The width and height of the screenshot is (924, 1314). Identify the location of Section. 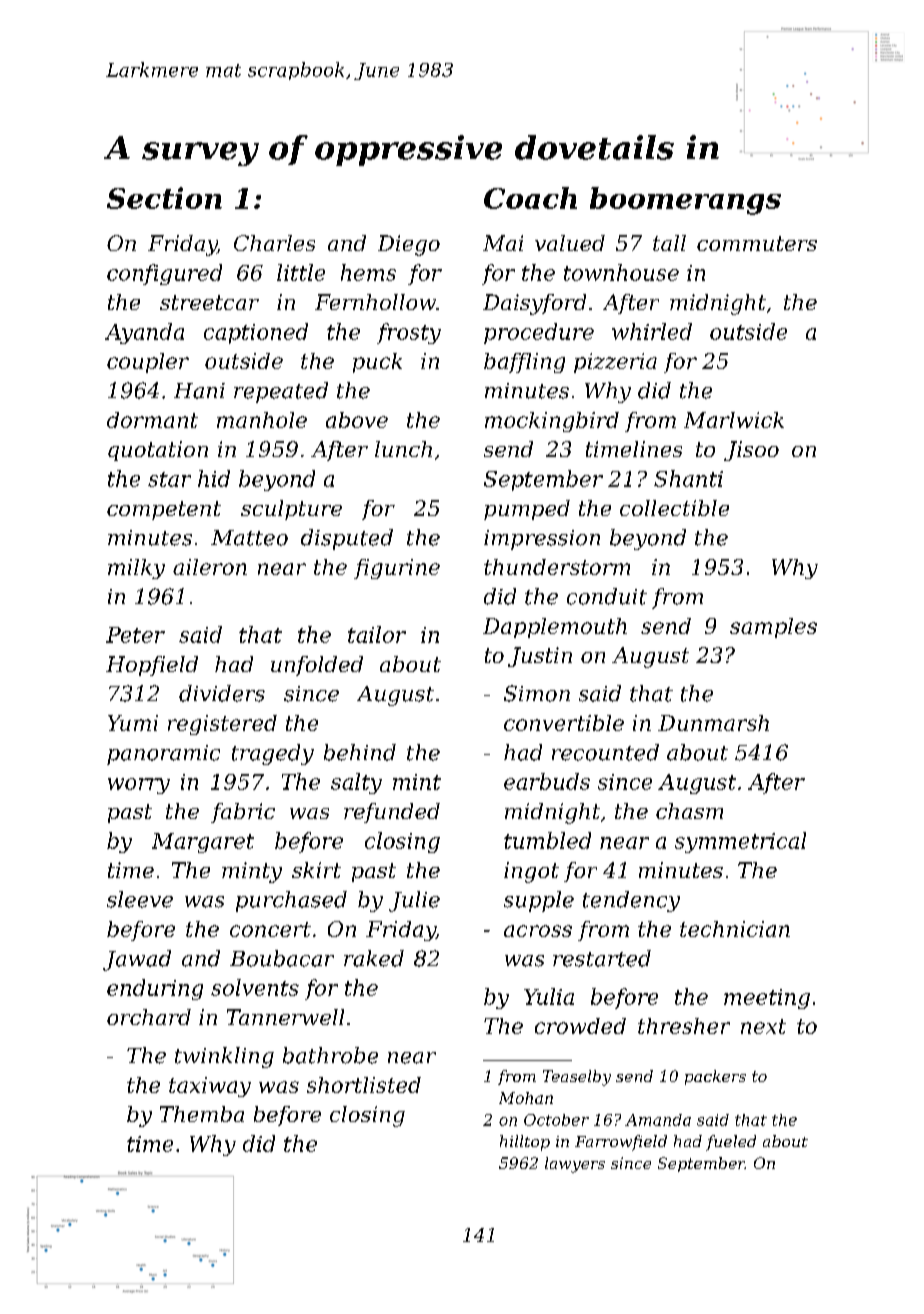
(164, 198).
